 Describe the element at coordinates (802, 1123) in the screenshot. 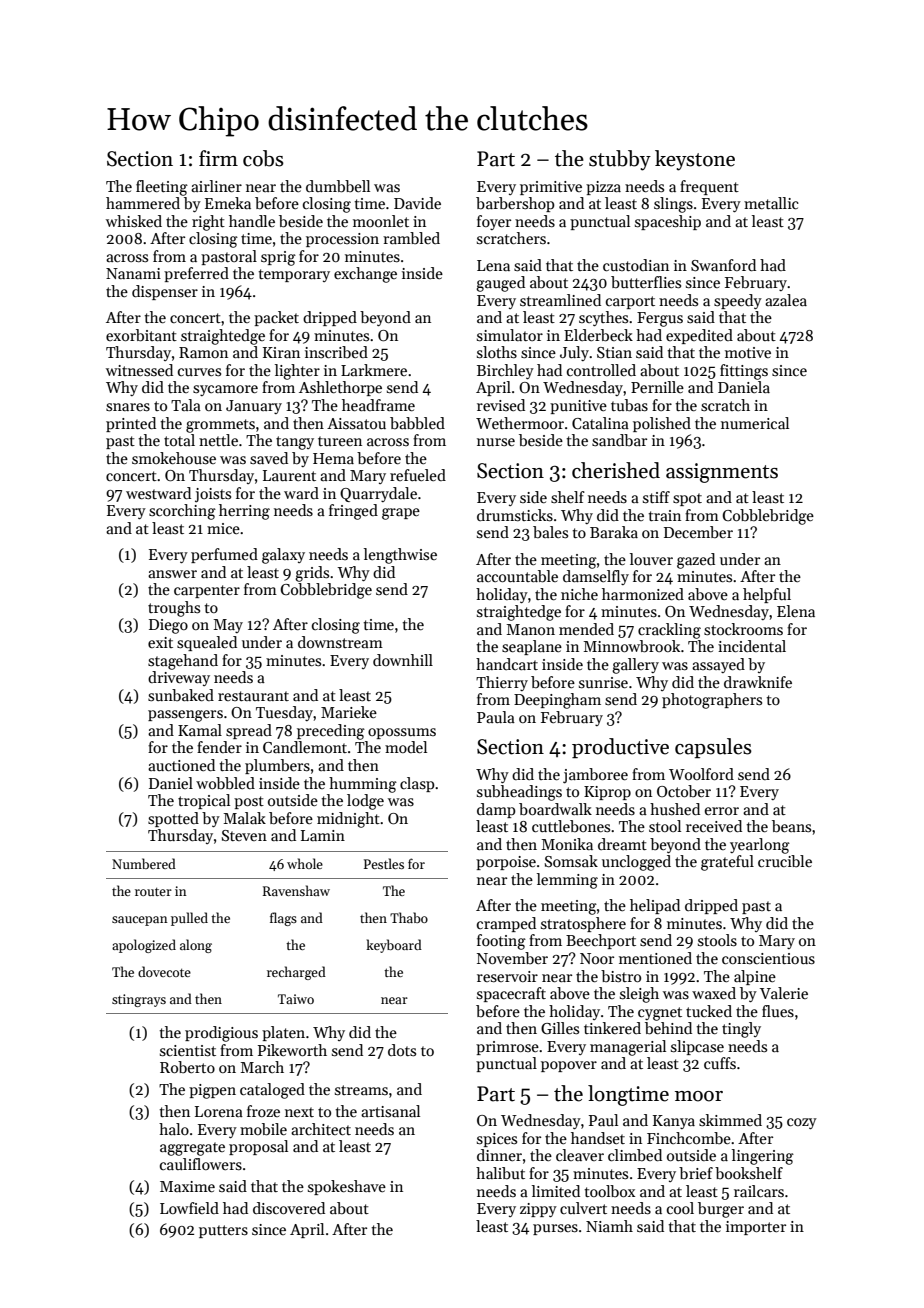

I see `cozy` at that location.
